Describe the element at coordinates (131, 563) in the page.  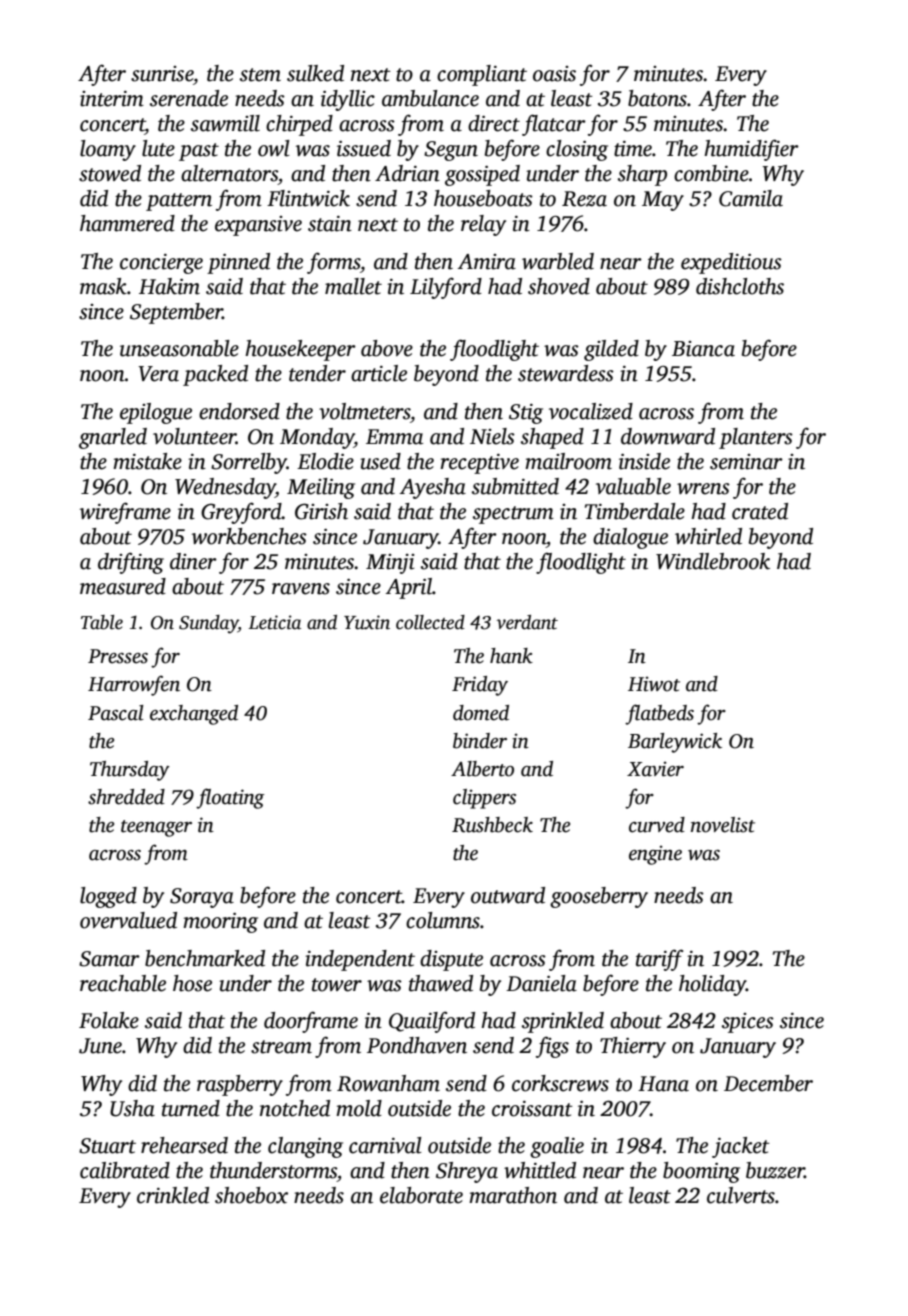
I see `drifting` at that location.
